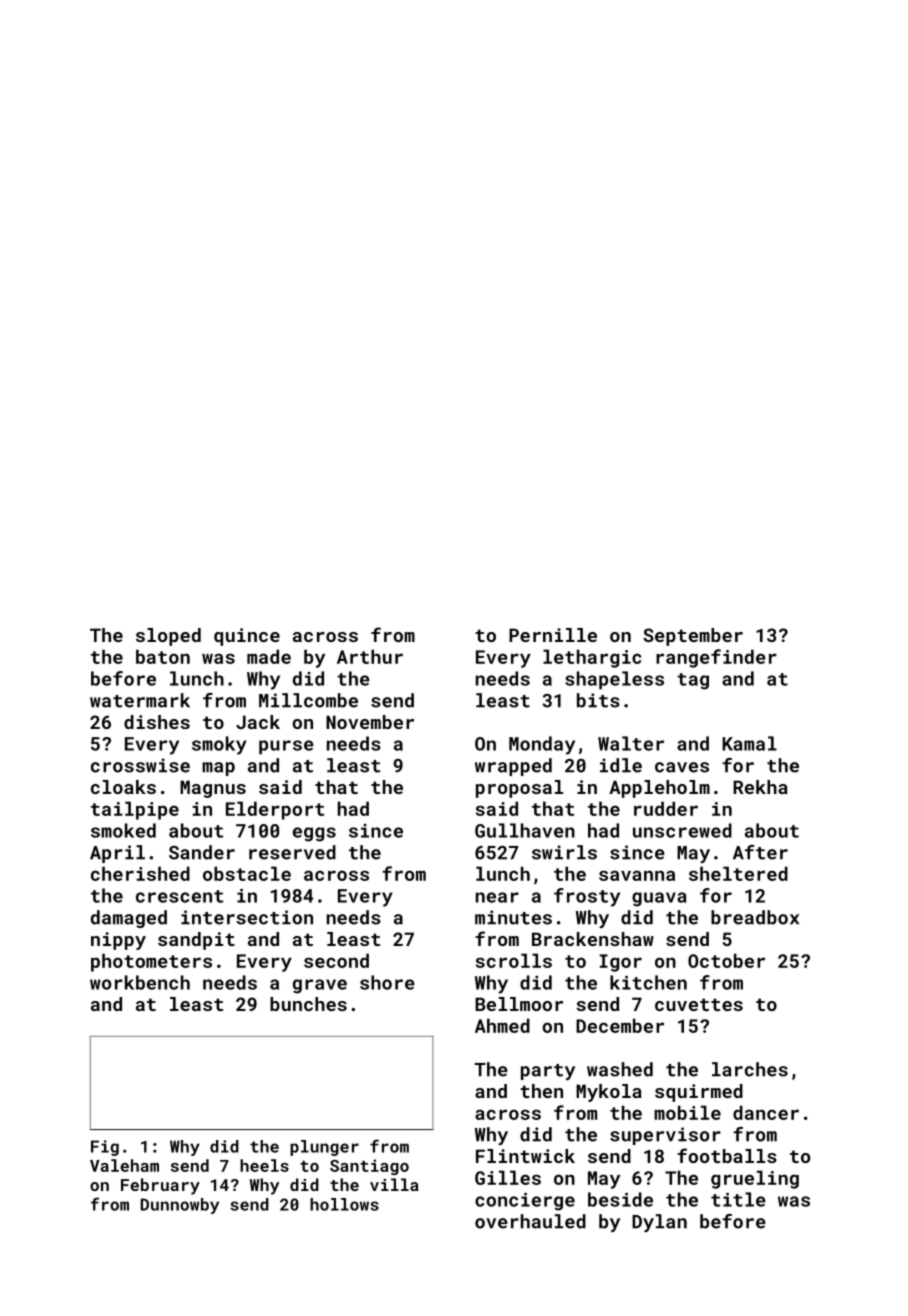 The height and width of the screenshot is (1316, 908). I want to click on unscrewed, so click(682, 830).
